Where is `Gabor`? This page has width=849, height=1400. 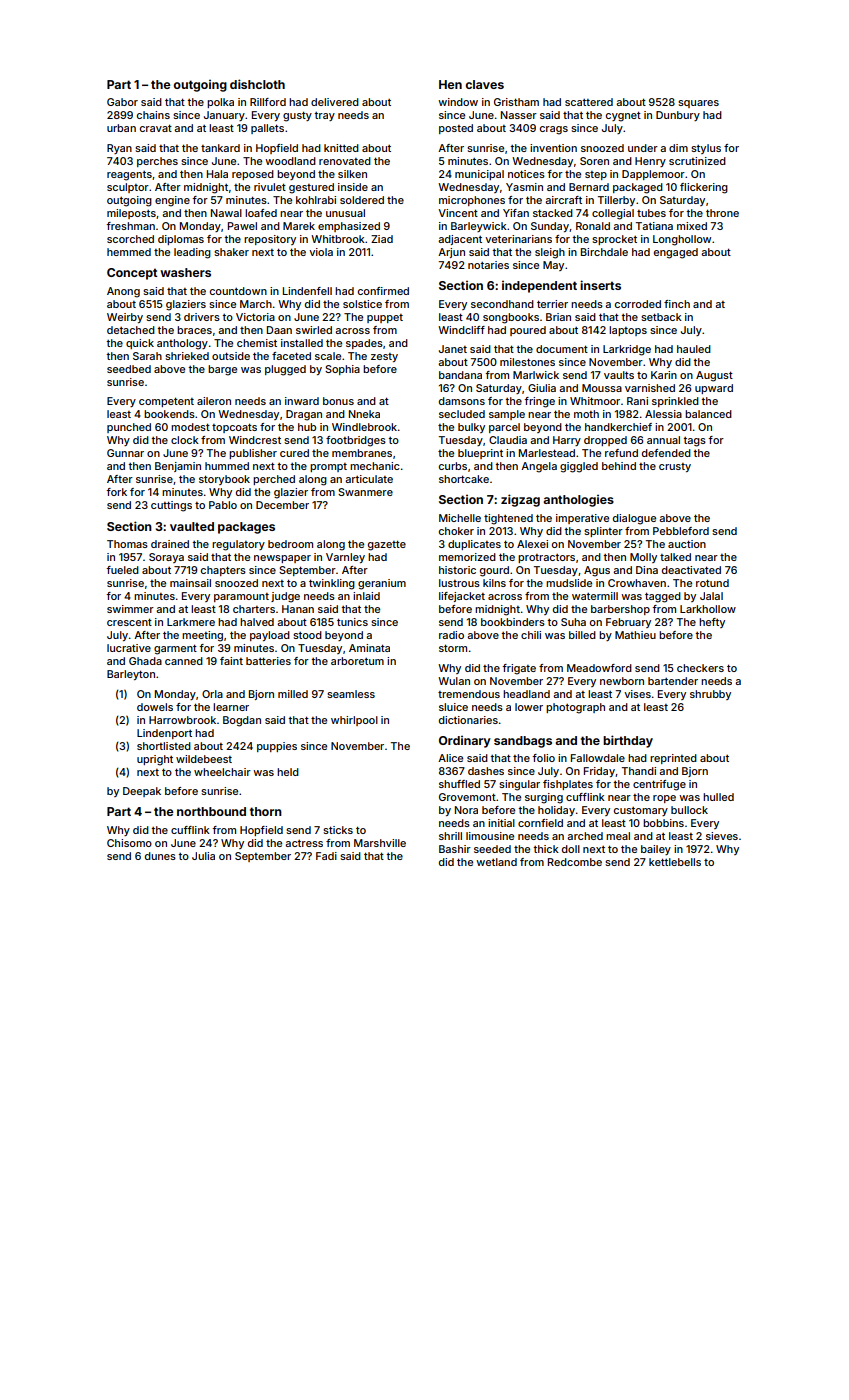 Gabor is located at coordinates (122, 102).
